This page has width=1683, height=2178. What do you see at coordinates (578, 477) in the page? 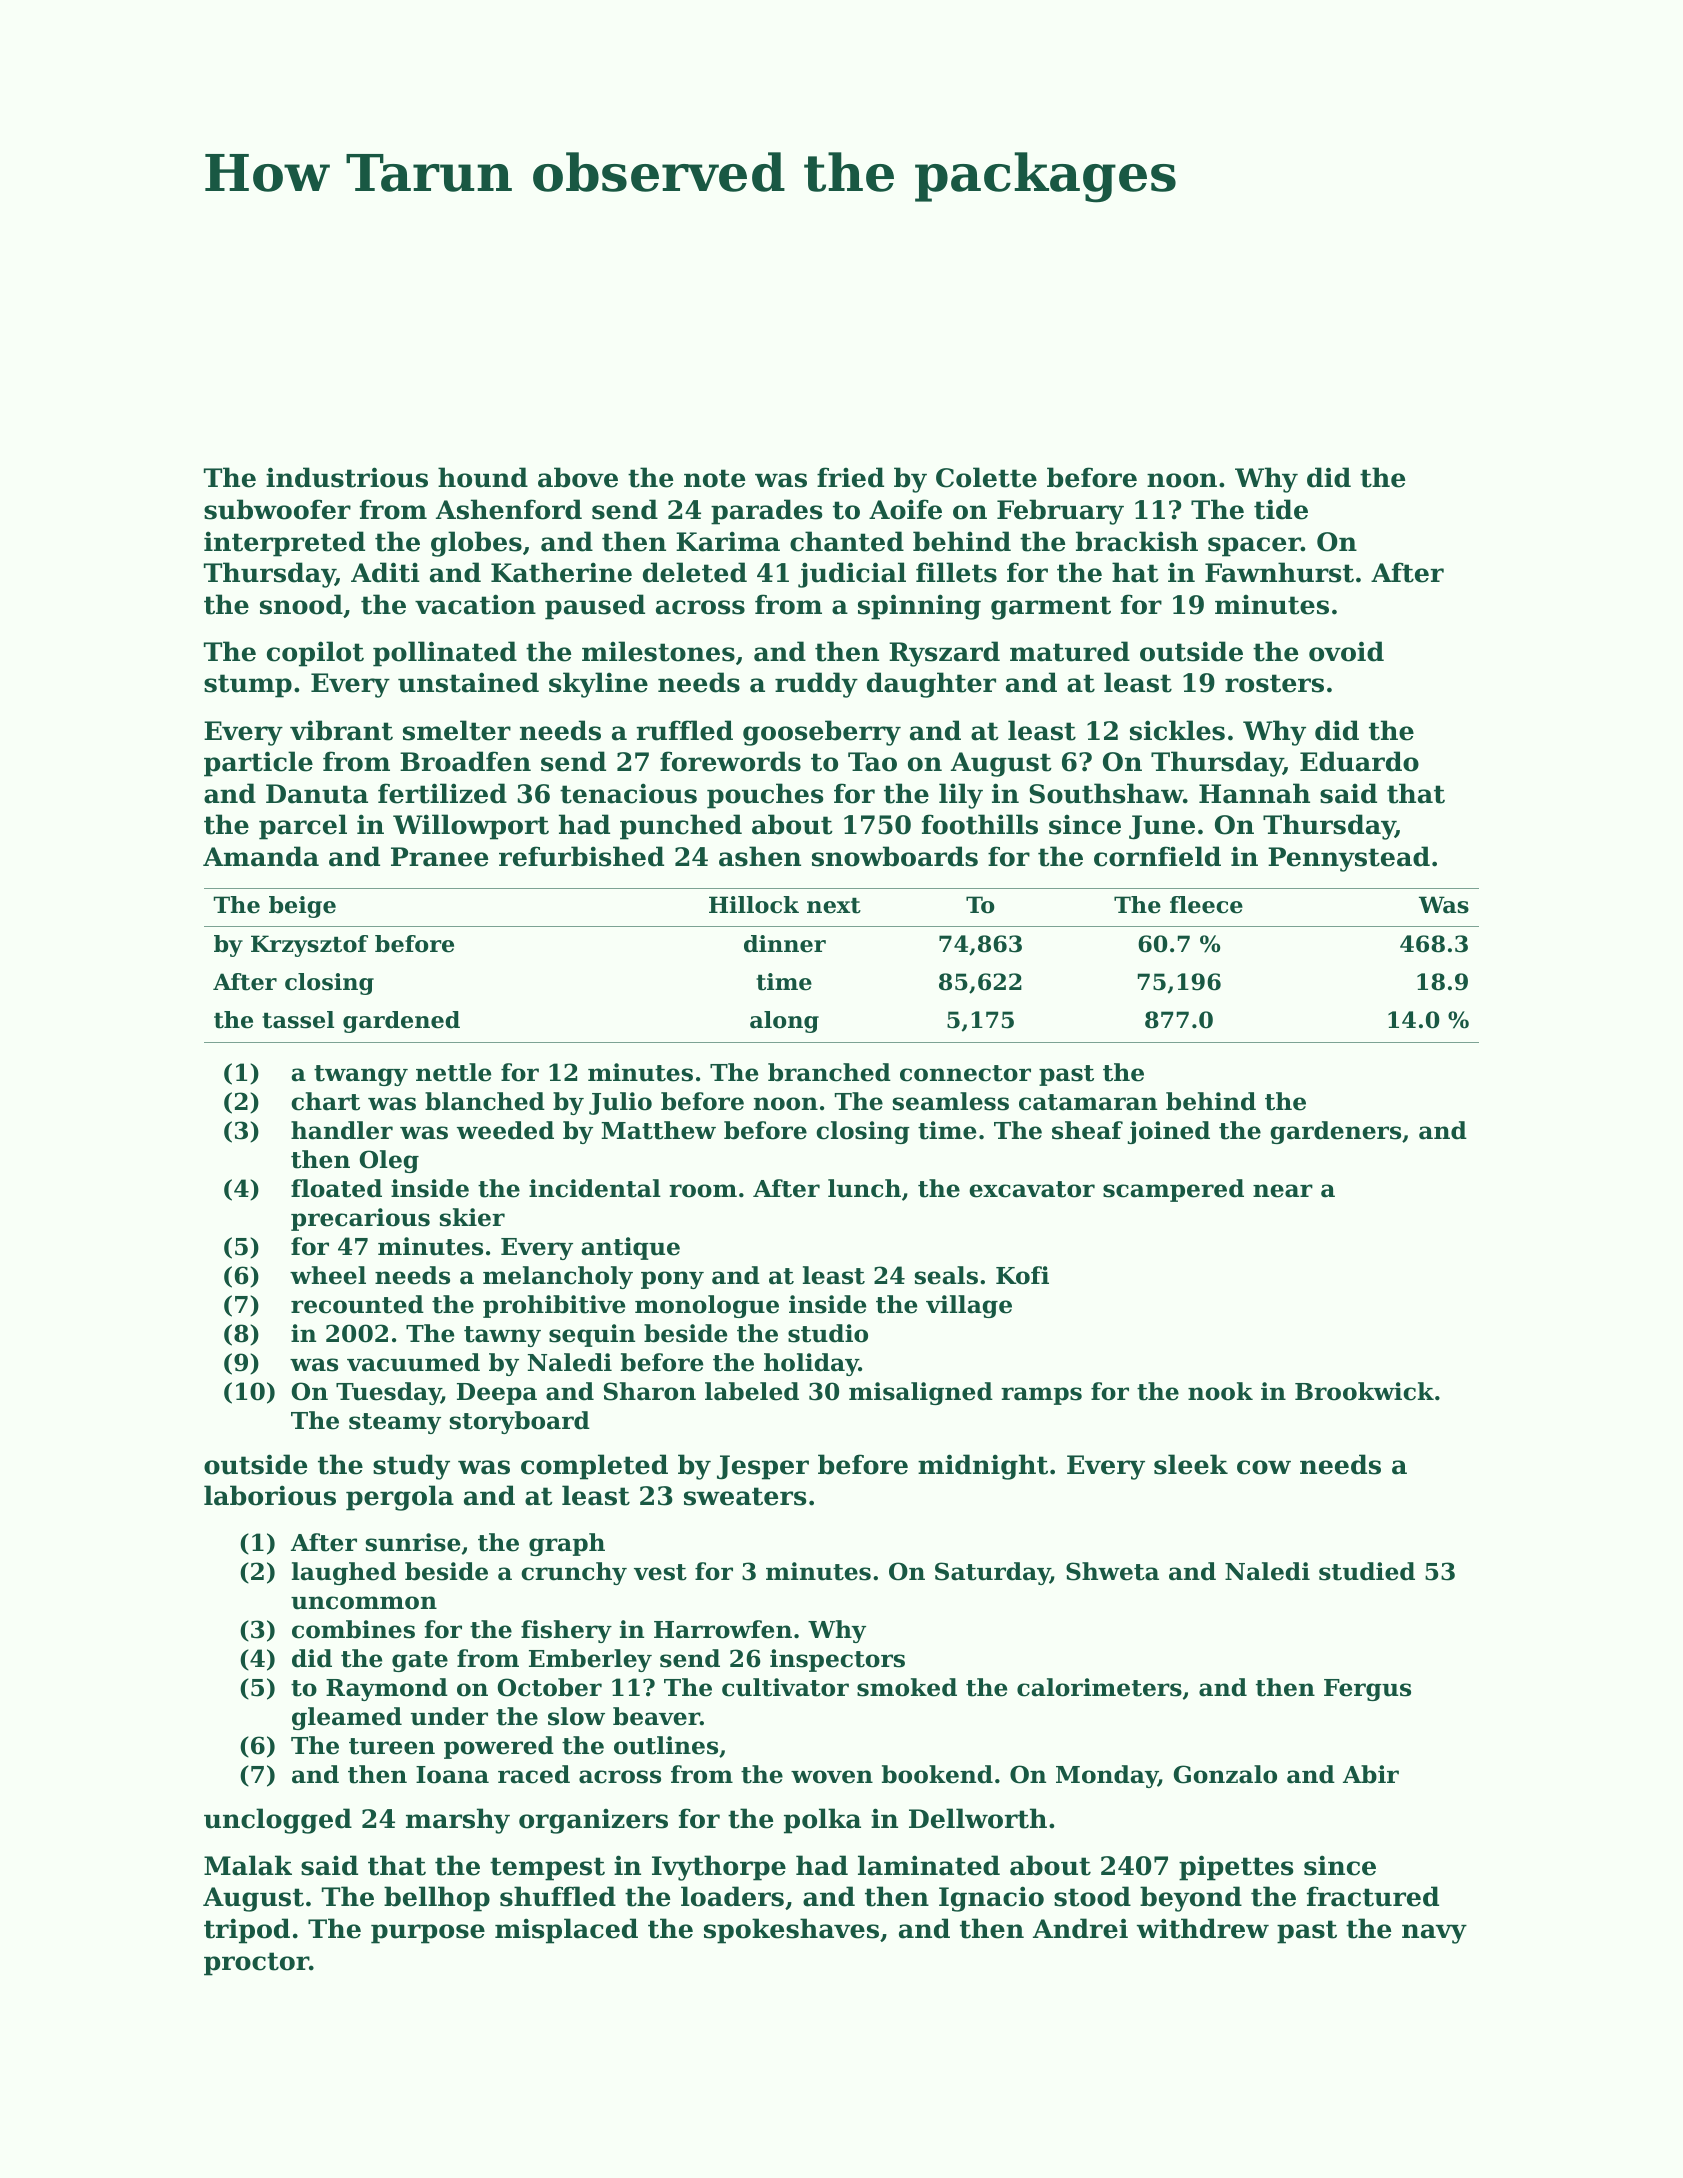
I see `above` at bounding box center [578, 477].
